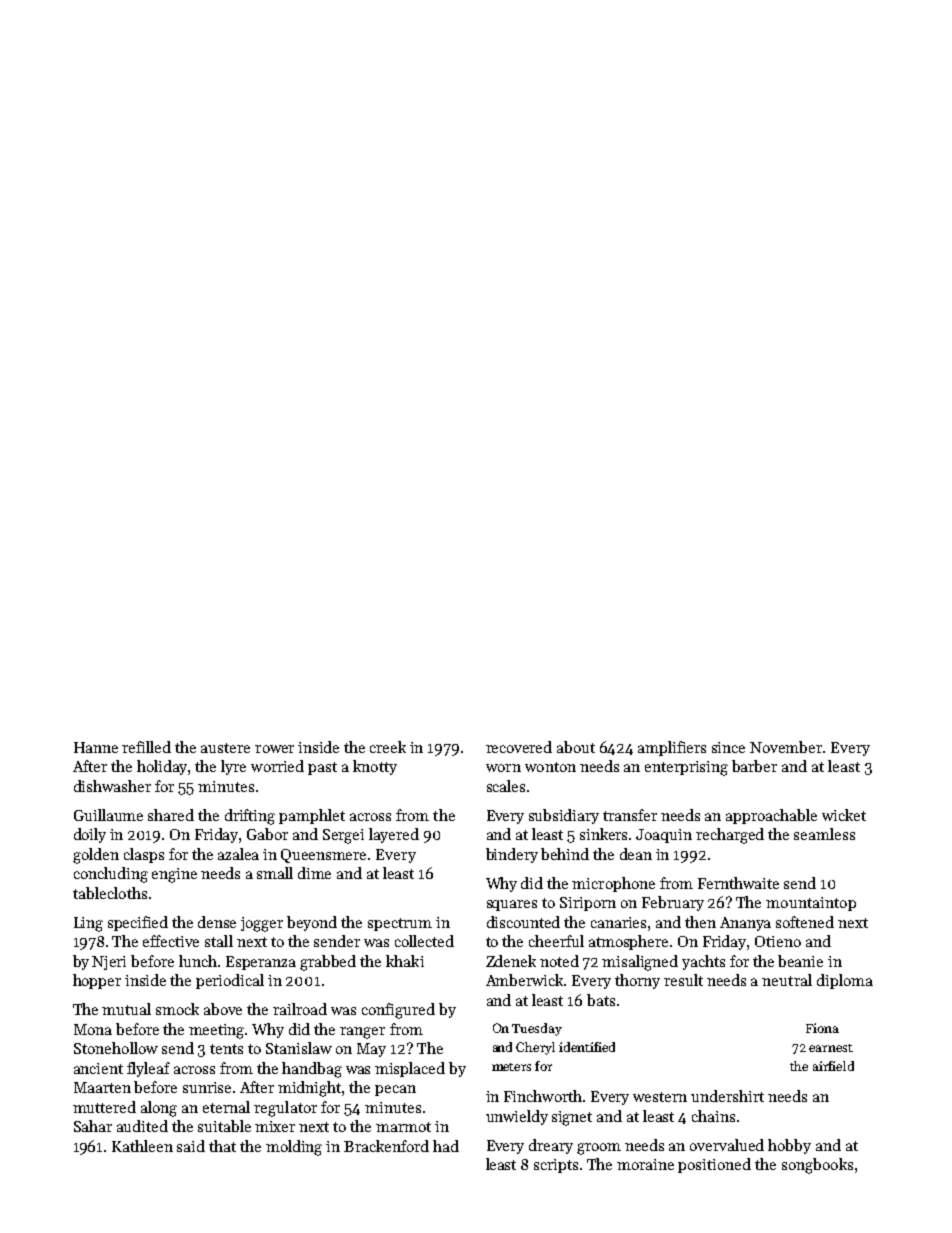 Image resolution: width=952 pixels, height=1233 pixels. Describe the element at coordinates (88, 924) in the document. I see `Ling` at that location.
